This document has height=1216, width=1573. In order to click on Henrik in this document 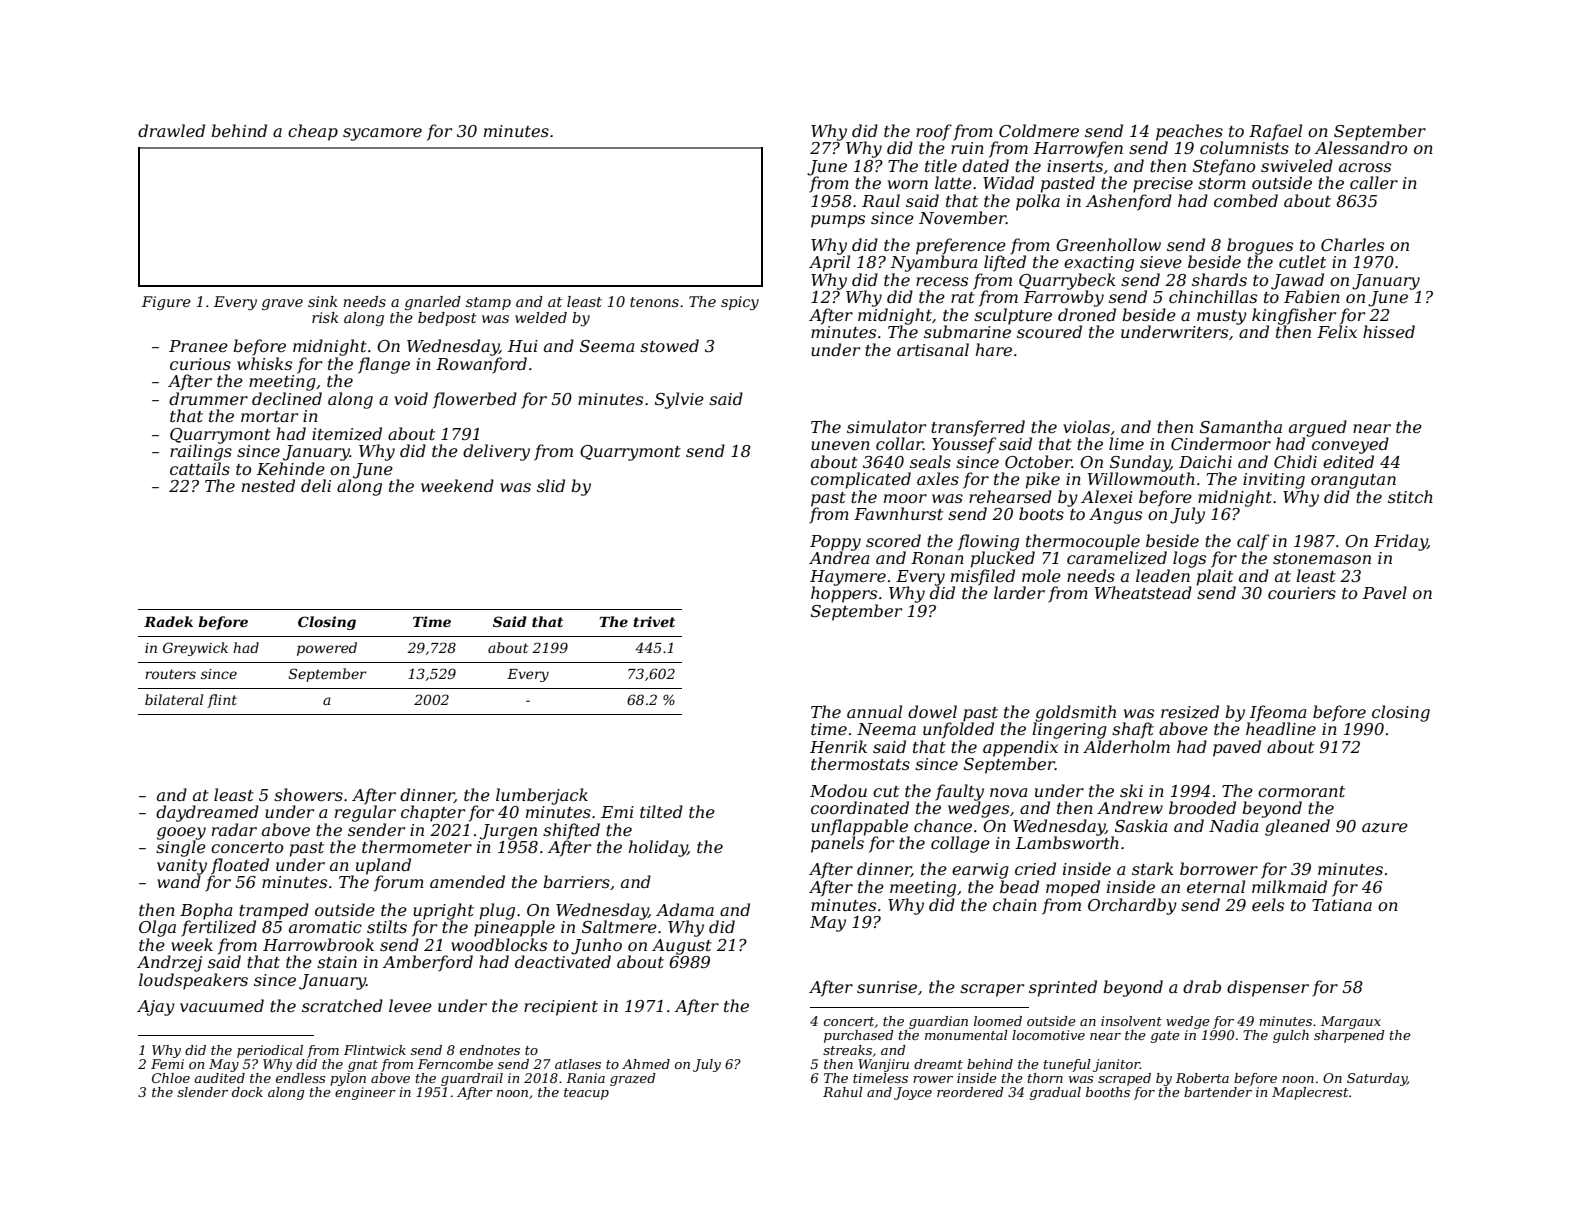, I will do `click(838, 746)`.
